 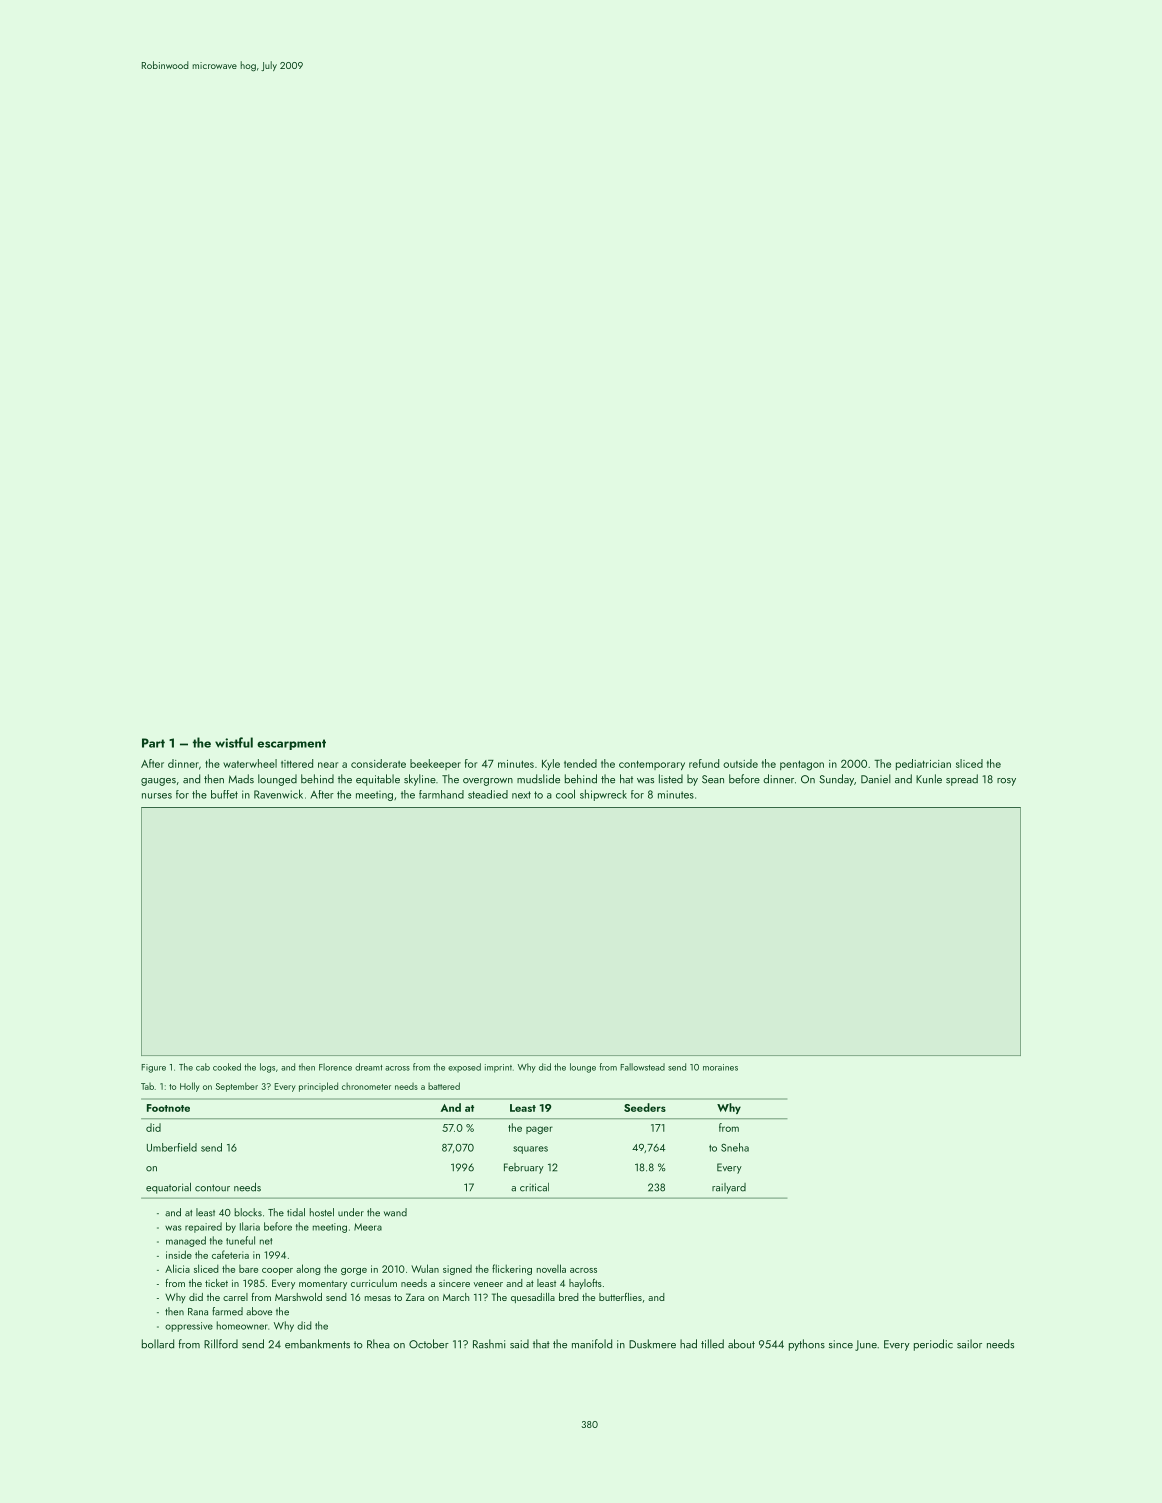 I want to click on railyard, so click(x=729, y=1188).
